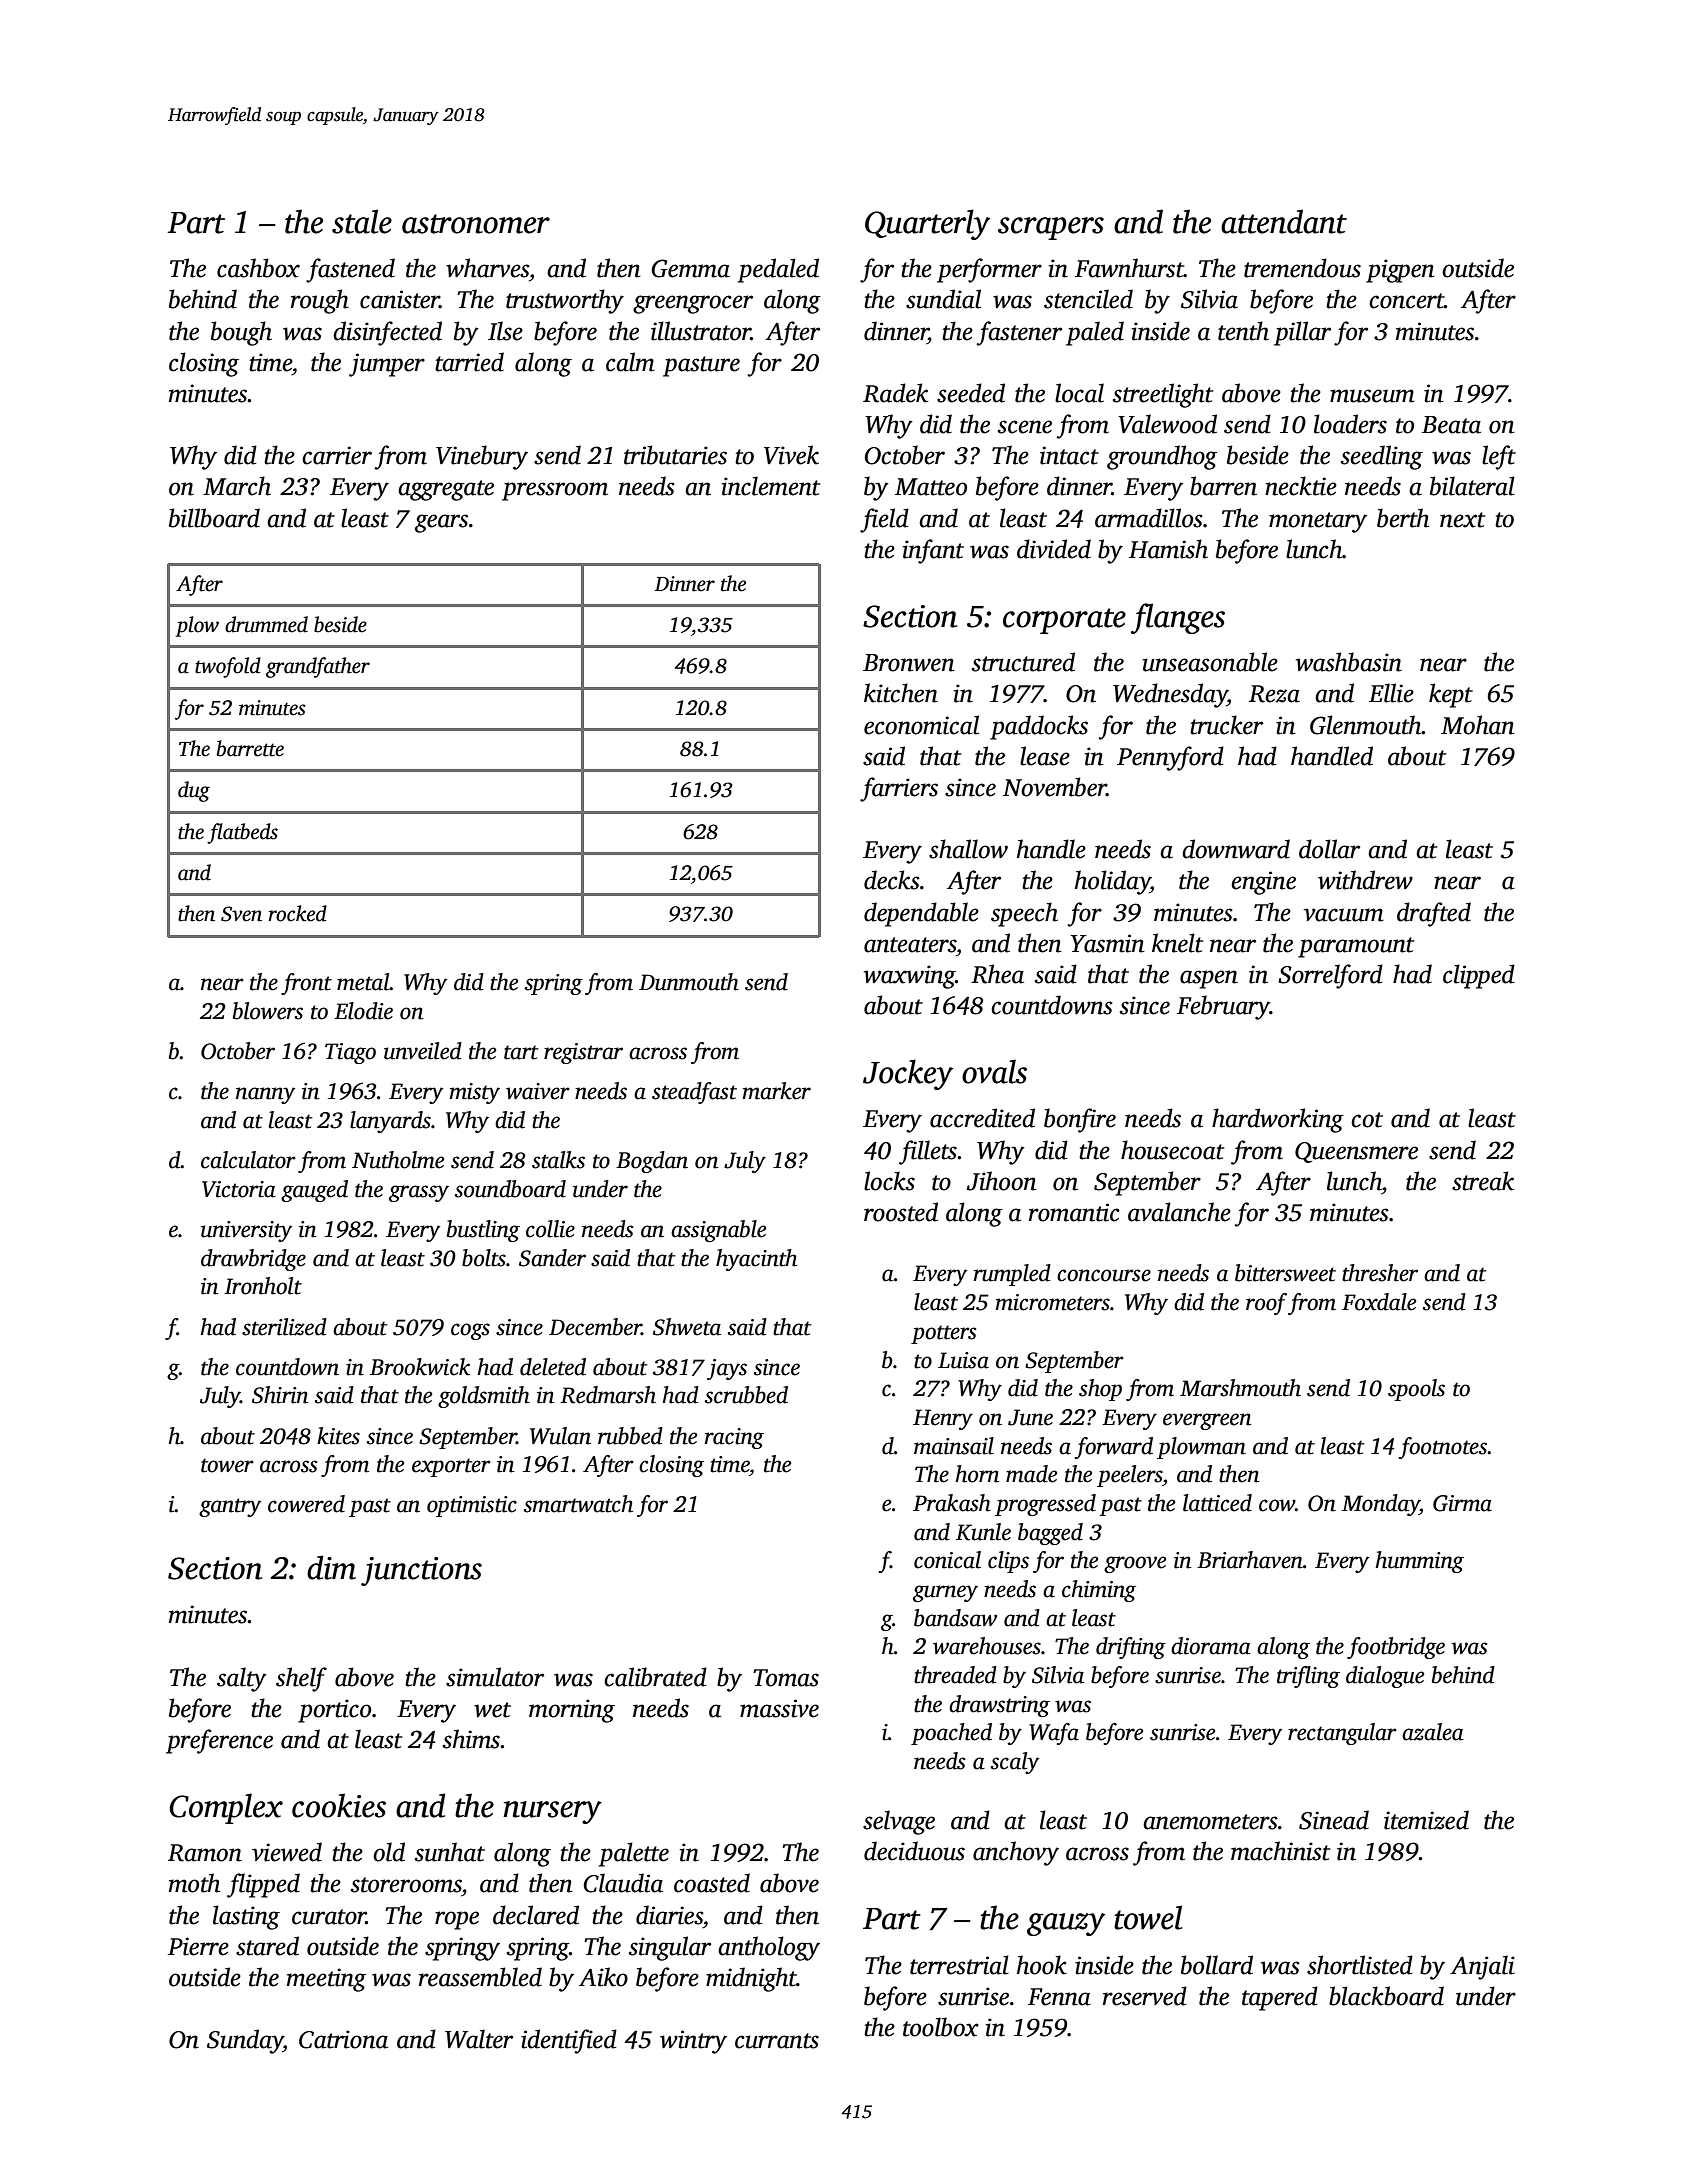  What do you see at coordinates (476, 224) in the document?
I see `astronomer` at bounding box center [476, 224].
